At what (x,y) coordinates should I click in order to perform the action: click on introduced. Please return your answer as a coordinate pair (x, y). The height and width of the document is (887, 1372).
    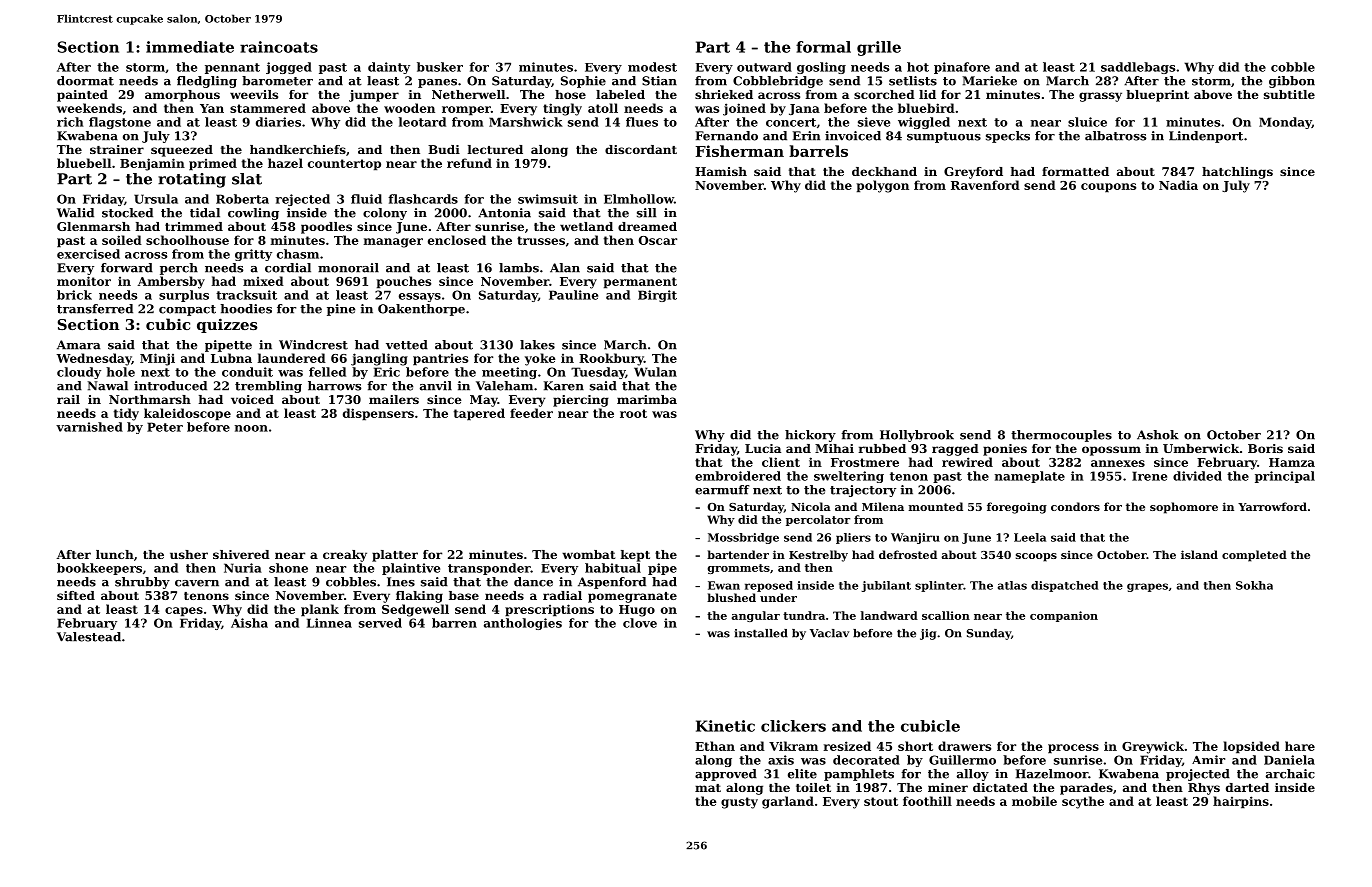
    Looking at the image, I should click on (170, 386).
